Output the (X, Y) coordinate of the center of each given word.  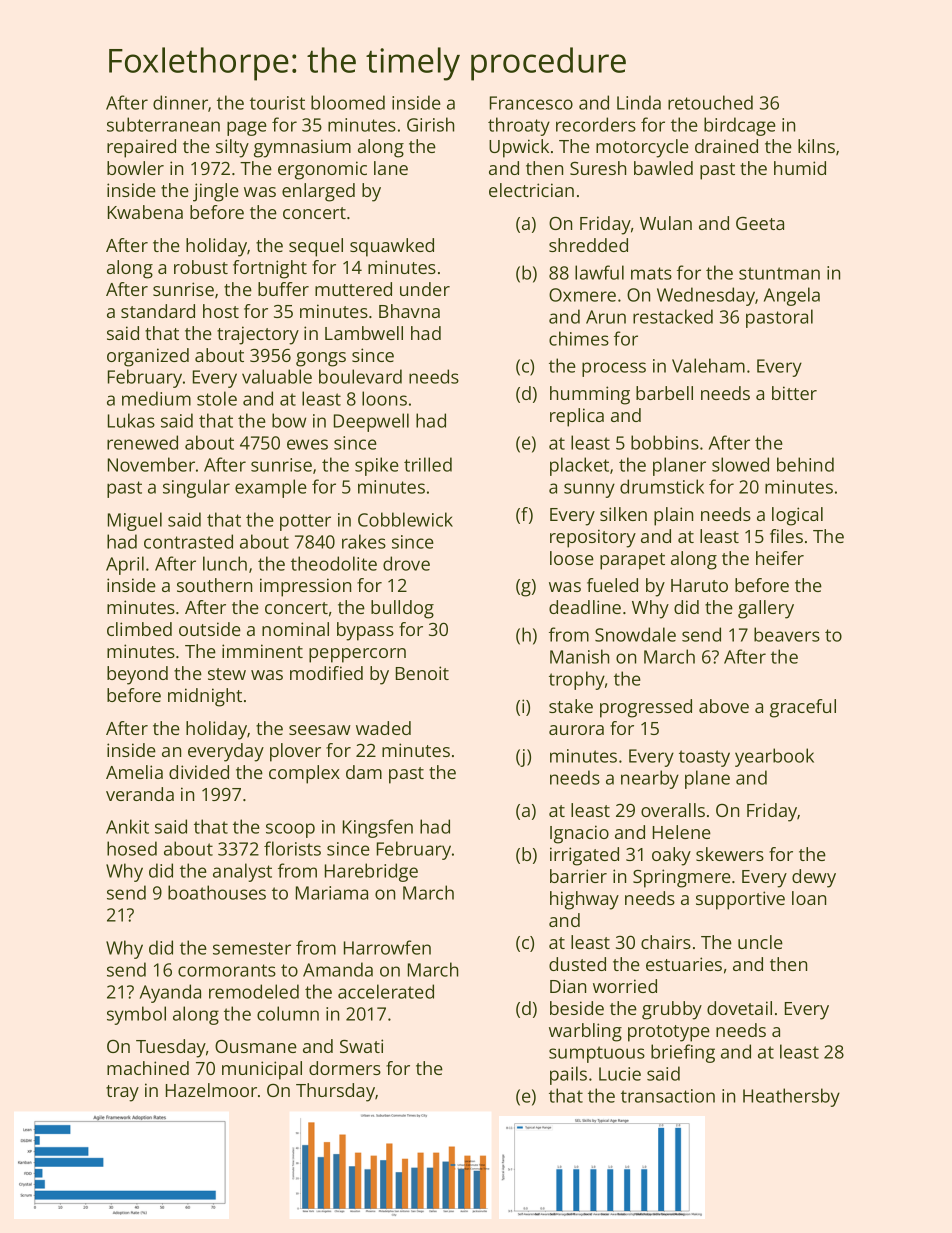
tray (122, 1093)
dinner (180, 102)
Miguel (135, 521)
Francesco (531, 103)
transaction (668, 1096)
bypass (365, 631)
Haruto (699, 585)
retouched (710, 102)
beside (577, 1008)
